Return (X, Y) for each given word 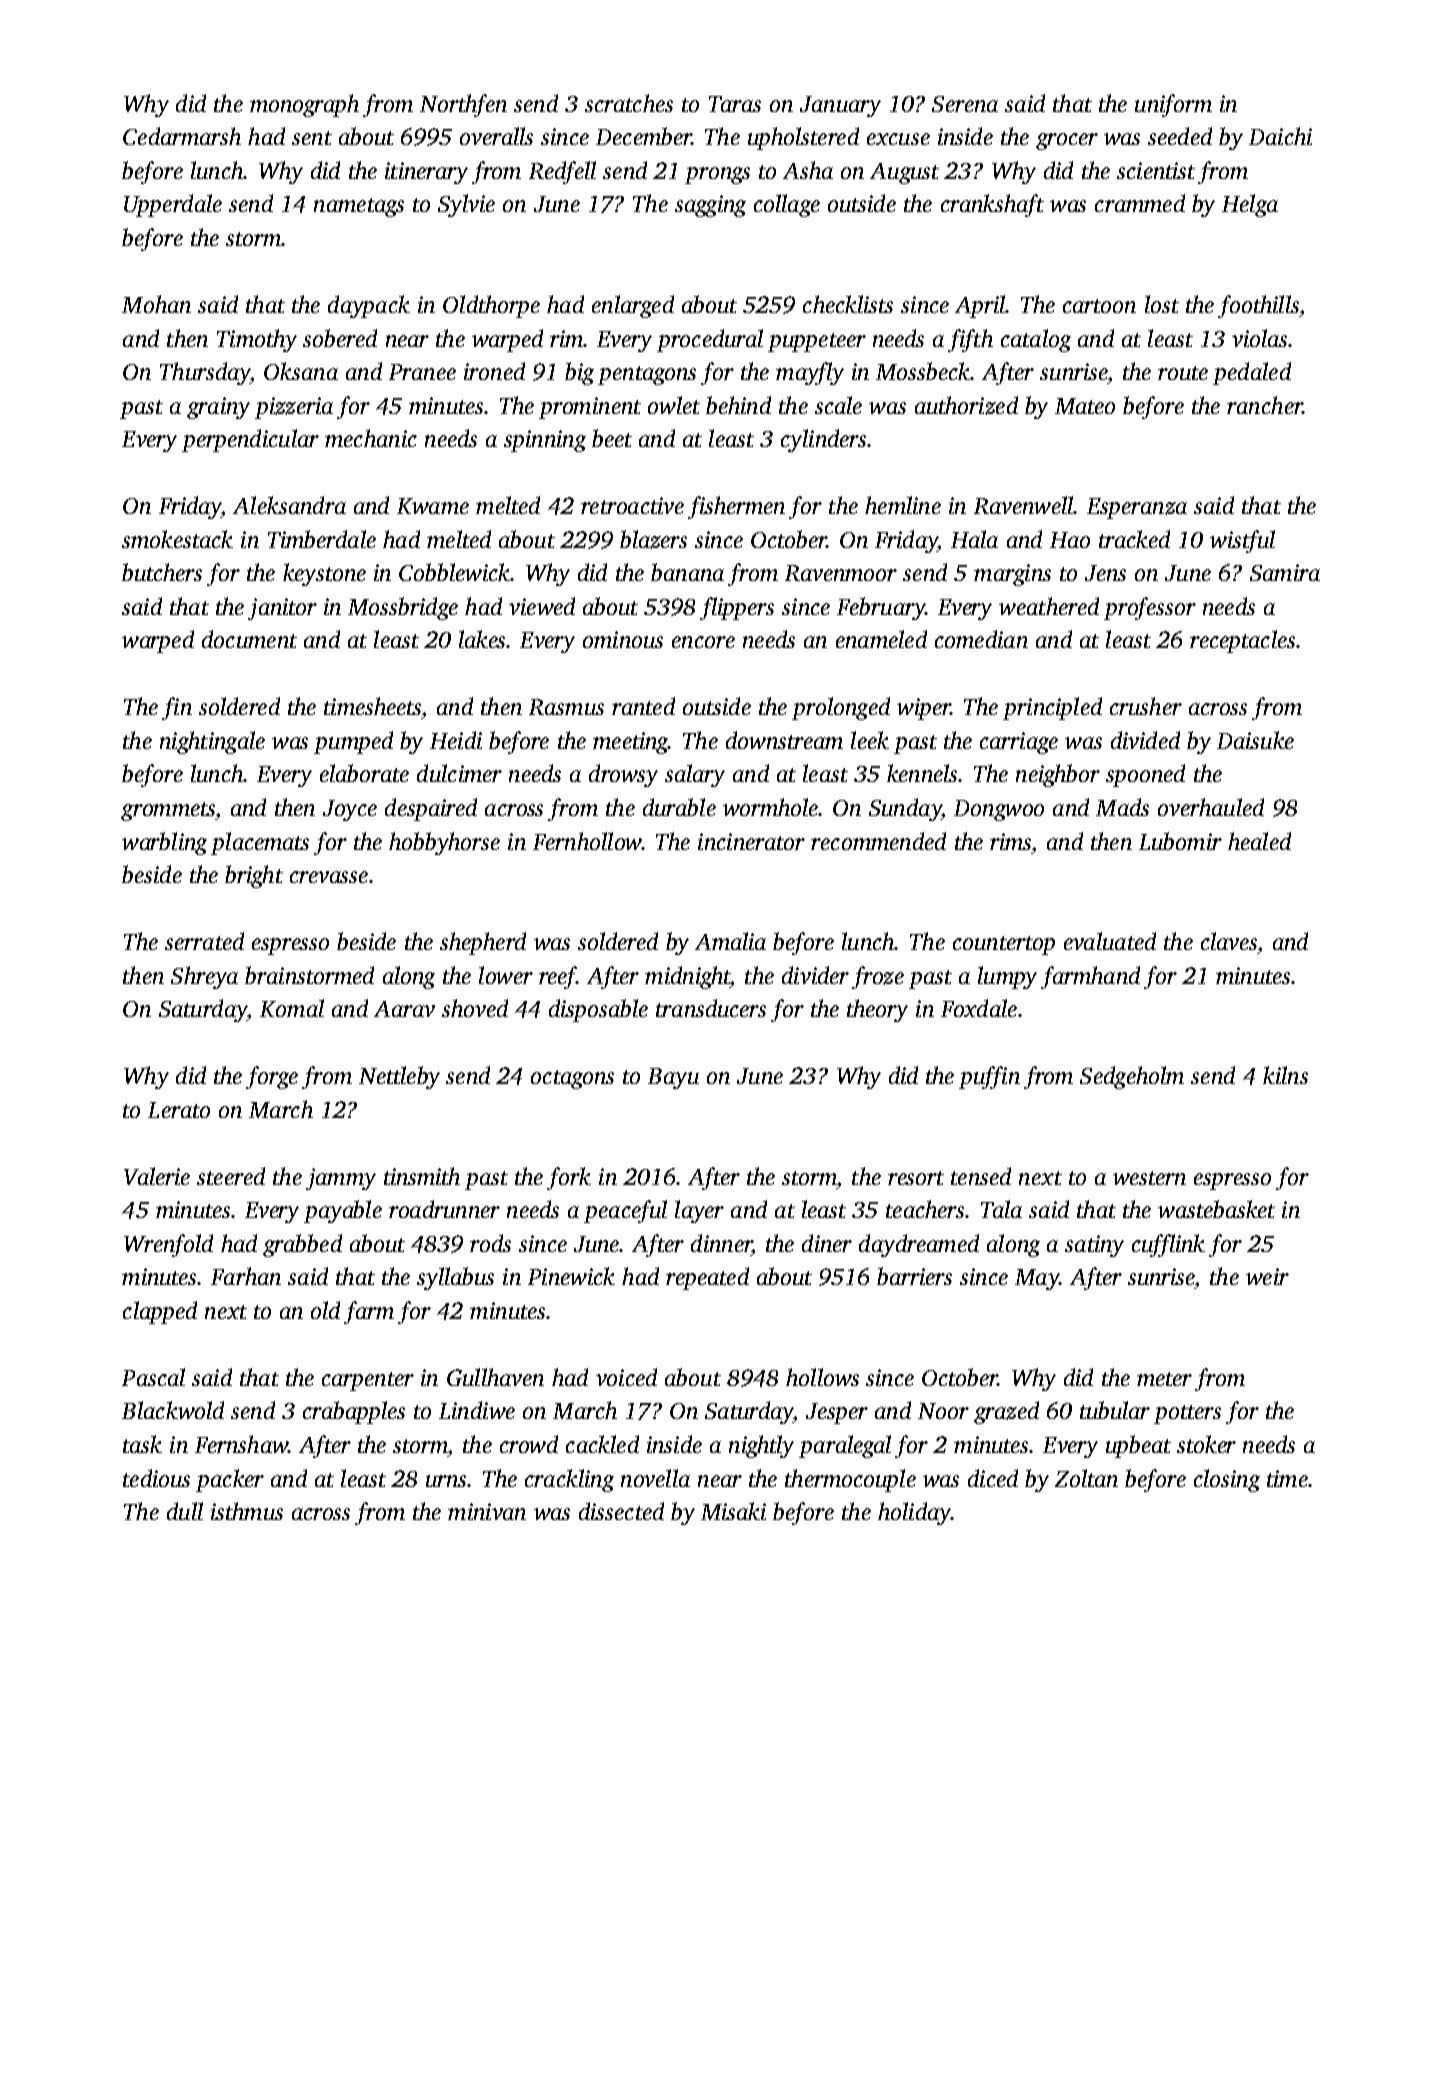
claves (1229, 941)
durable (679, 807)
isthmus (247, 1511)
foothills (1258, 306)
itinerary (426, 173)
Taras (735, 104)
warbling (164, 843)
